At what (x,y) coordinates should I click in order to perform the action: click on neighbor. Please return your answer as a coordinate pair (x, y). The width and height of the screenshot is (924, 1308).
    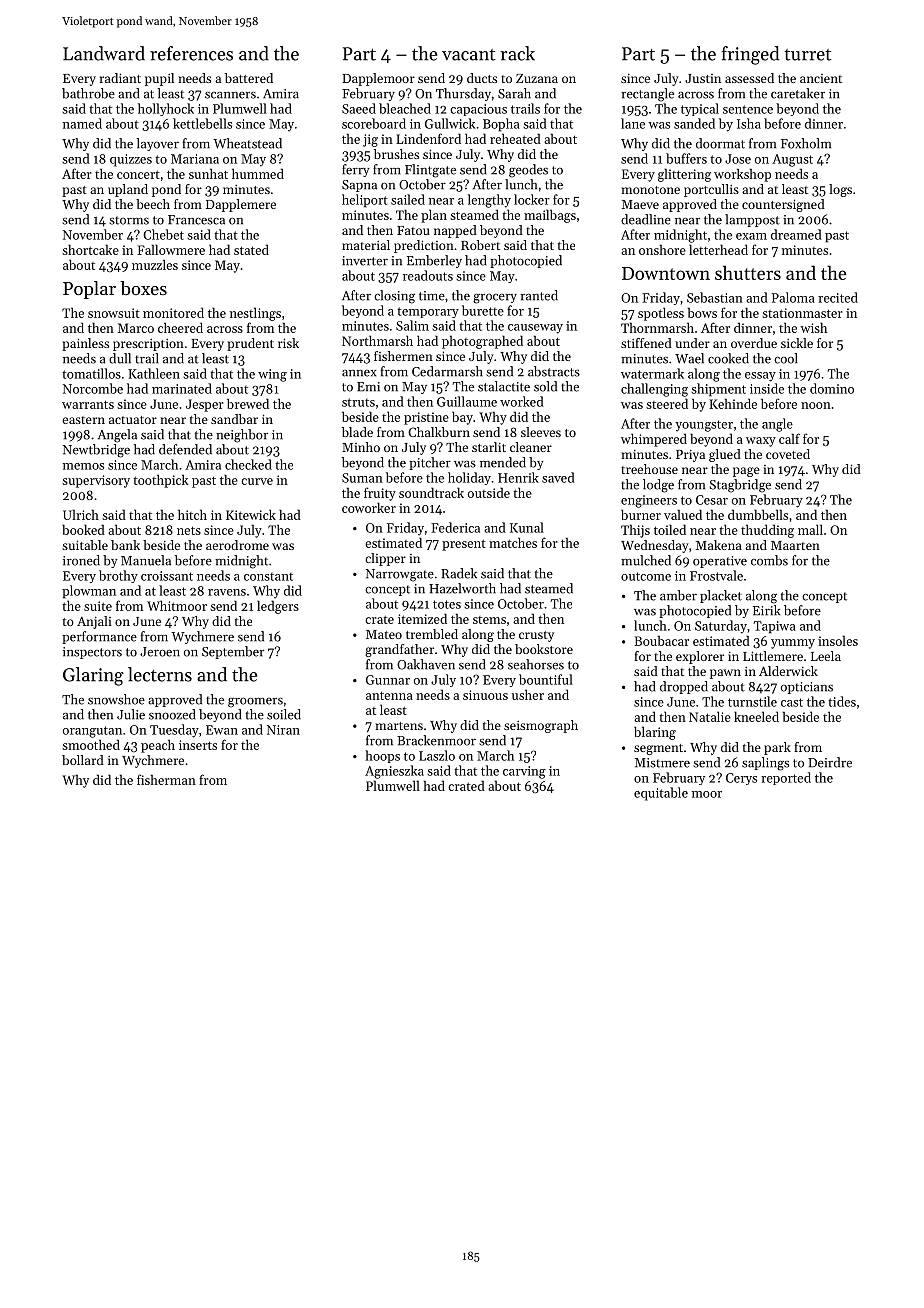
    Looking at the image, I should click on (242, 436).
